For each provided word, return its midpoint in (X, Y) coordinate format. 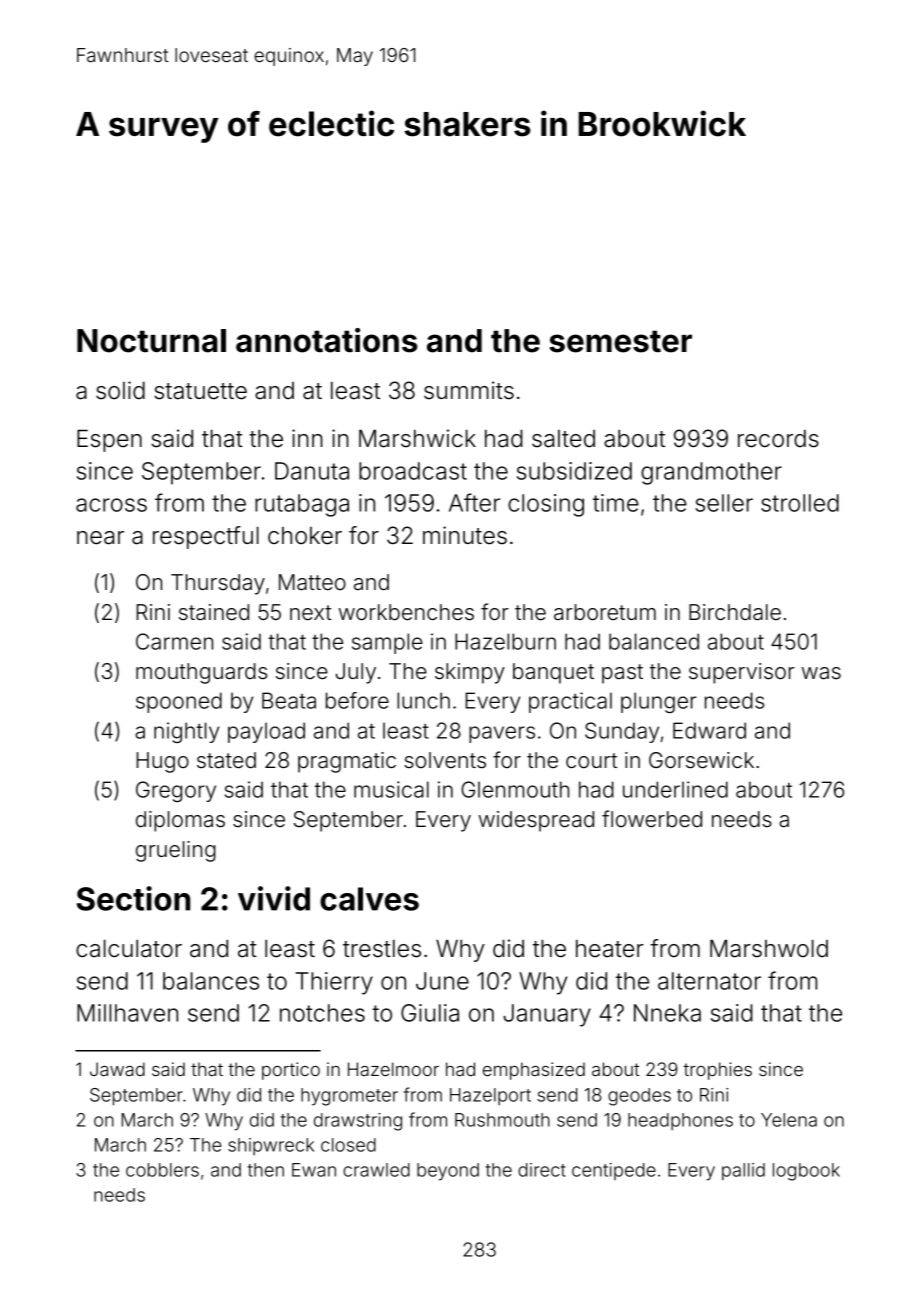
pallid (743, 1171)
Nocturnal (151, 341)
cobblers (162, 1170)
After (474, 502)
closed (348, 1145)
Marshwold (769, 949)
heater (610, 949)
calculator (129, 949)
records (778, 439)
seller (724, 503)
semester (620, 341)
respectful (206, 537)
